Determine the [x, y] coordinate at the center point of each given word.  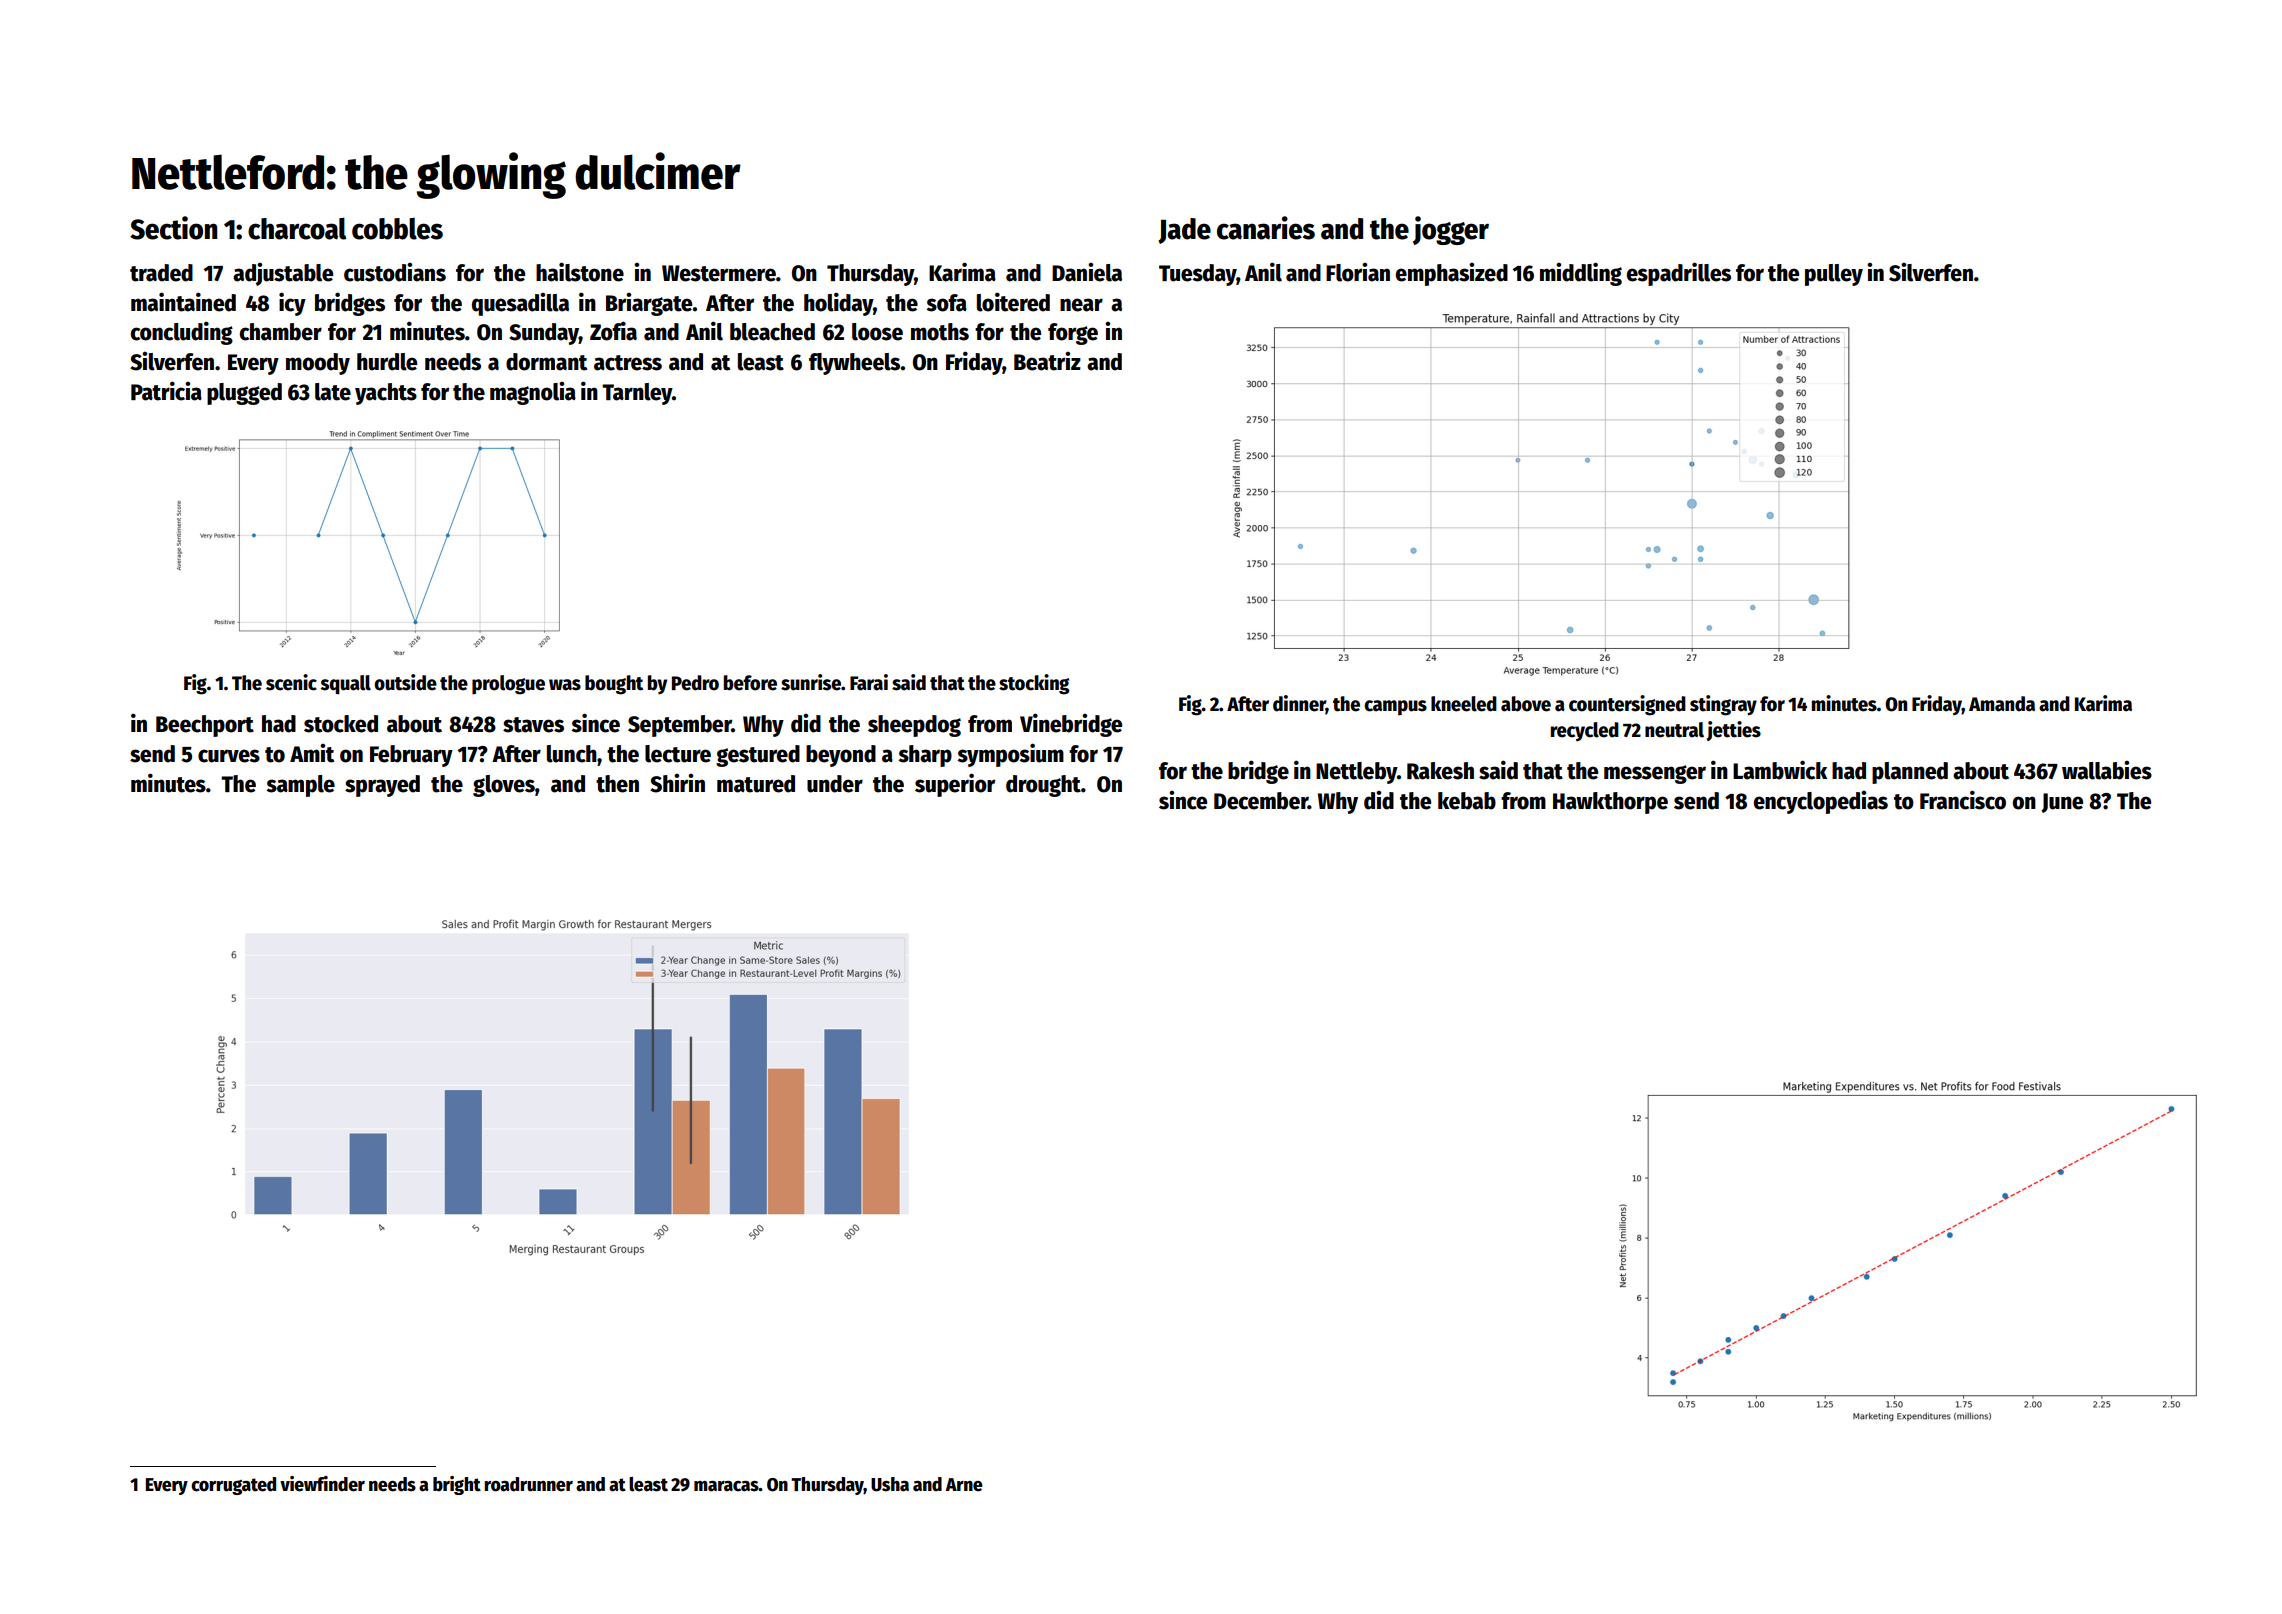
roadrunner [528, 1484]
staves [533, 725]
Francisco [1963, 800]
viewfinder [322, 1484]
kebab [1467, 801]
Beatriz [1047, 361]
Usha [890, 1484]
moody [318, 364]
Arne [964, 1485]
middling [1581, 274]
